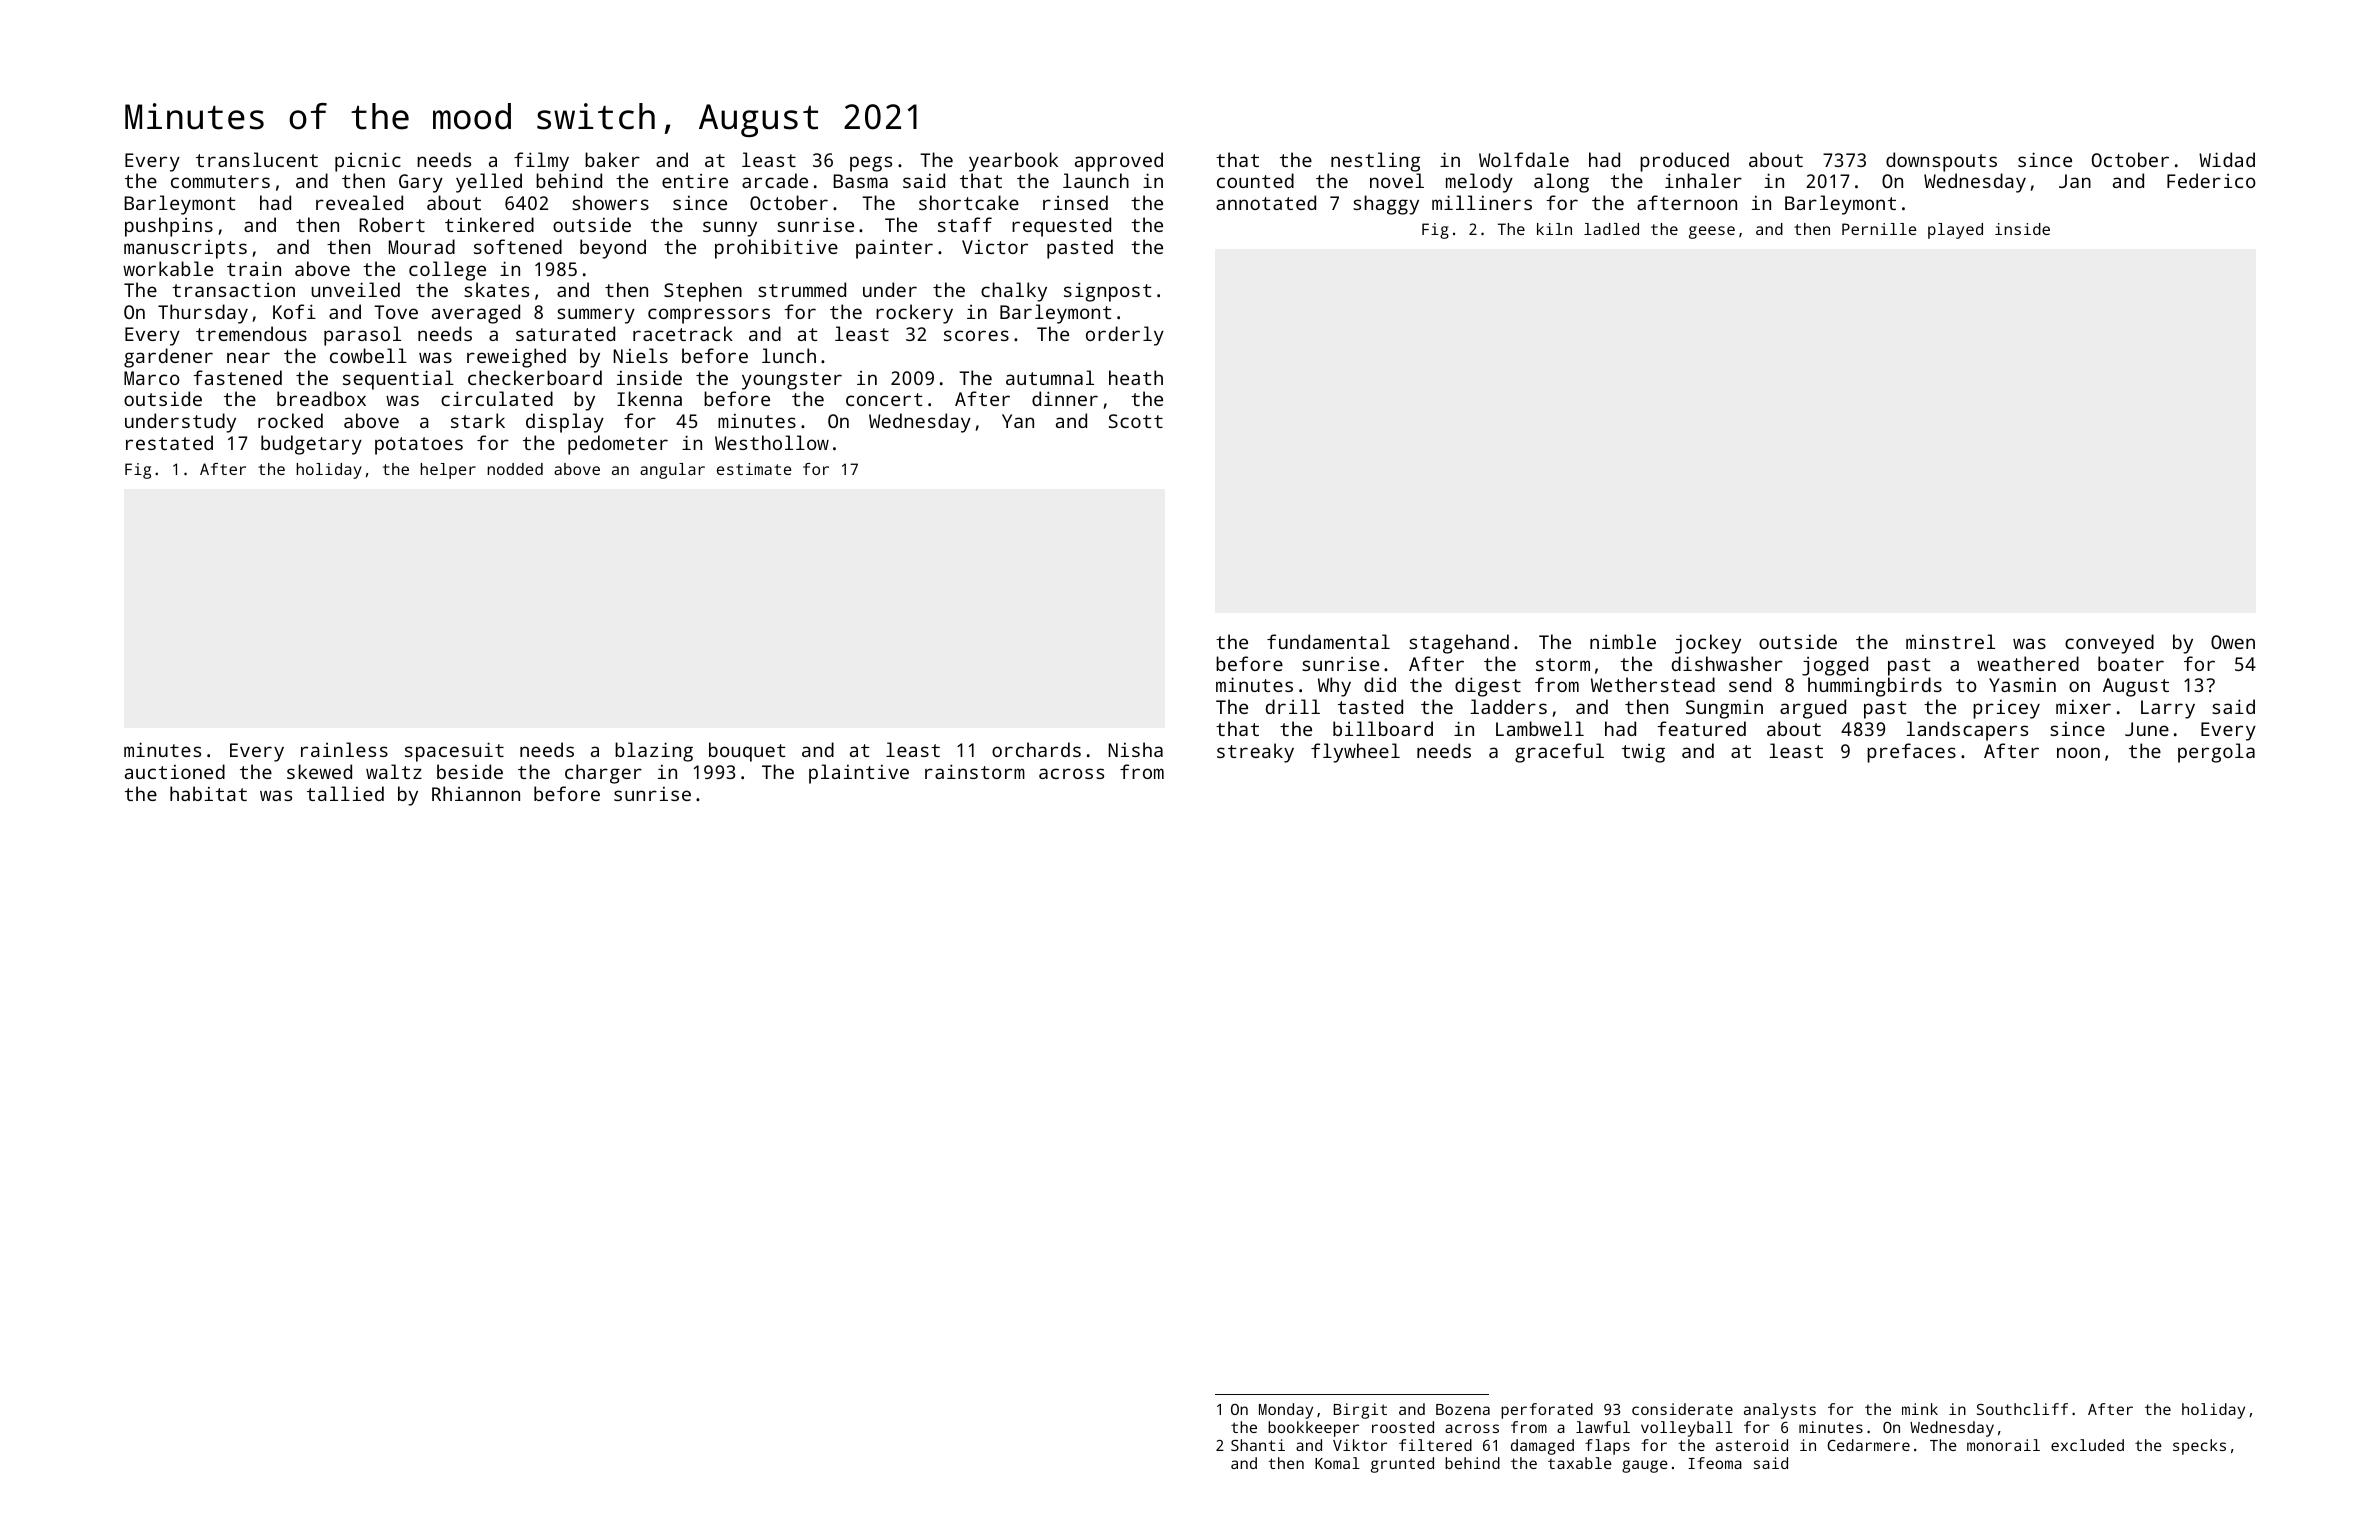 The width and height of the screenshot is (2380, 1540). I want to click on Shanti, so click(1258, 1445).
